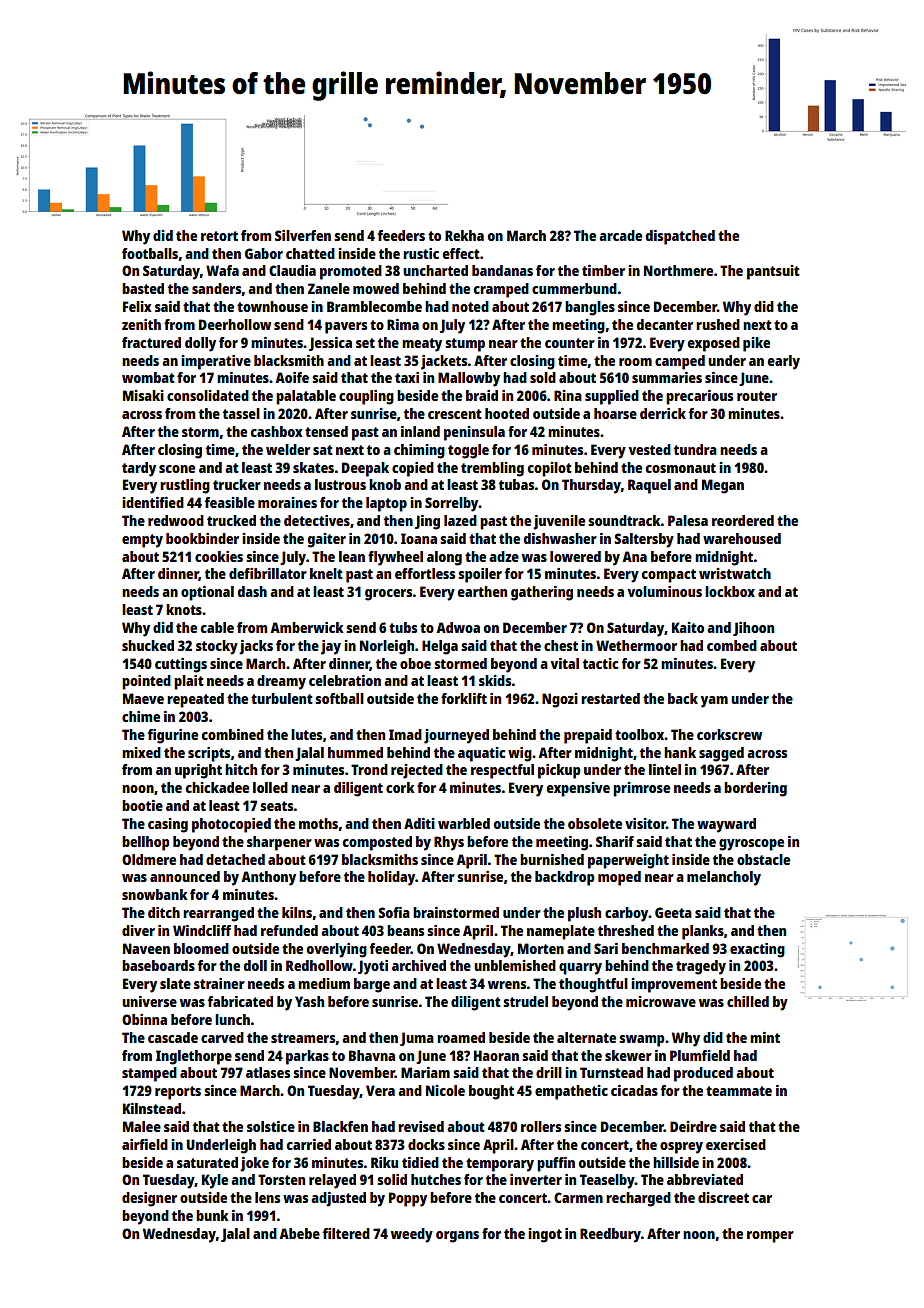 The height and width of the screenshot is (1308, 924). What do you see at coordinates (678, 270) in the screenshot?
I see `Northmere` at bounding box center [678, 270].
